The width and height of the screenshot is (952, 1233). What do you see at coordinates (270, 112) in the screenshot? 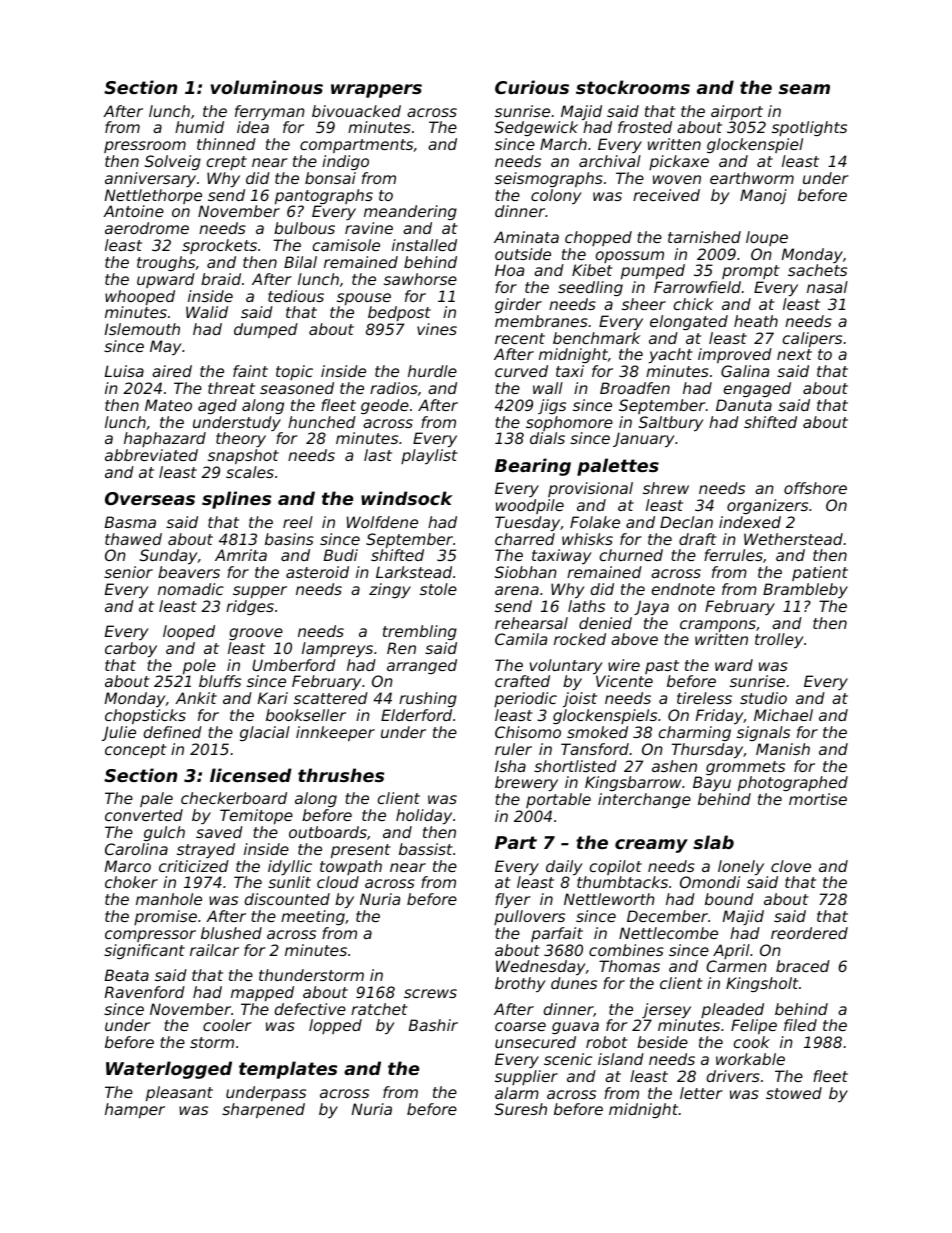
I see `ferryman` at bounding box center [270, 112].
